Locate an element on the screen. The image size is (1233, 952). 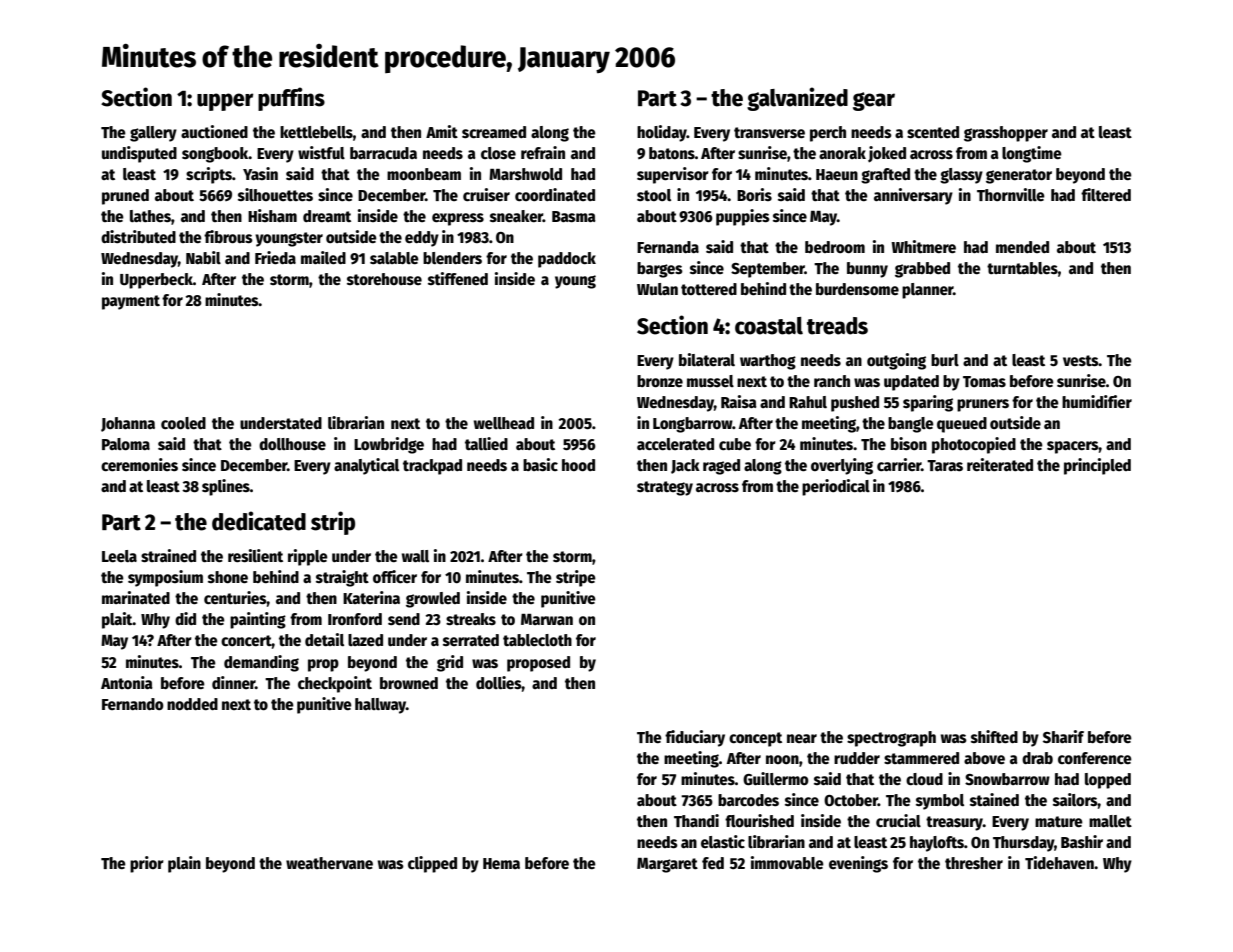
close is located at coordinates (498, 153).
